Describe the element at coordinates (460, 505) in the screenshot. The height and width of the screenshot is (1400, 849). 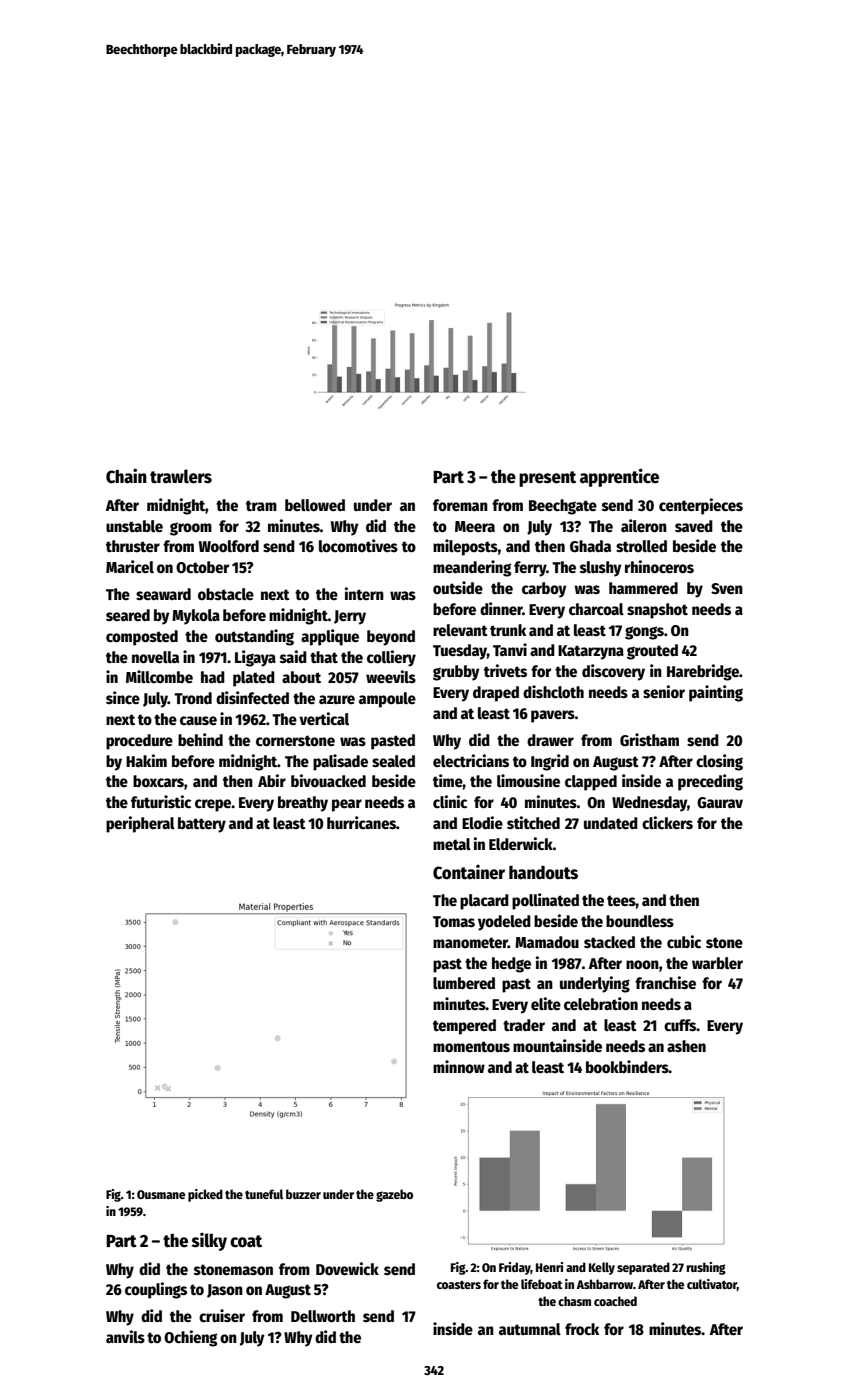
I see `foreman` at that location.
